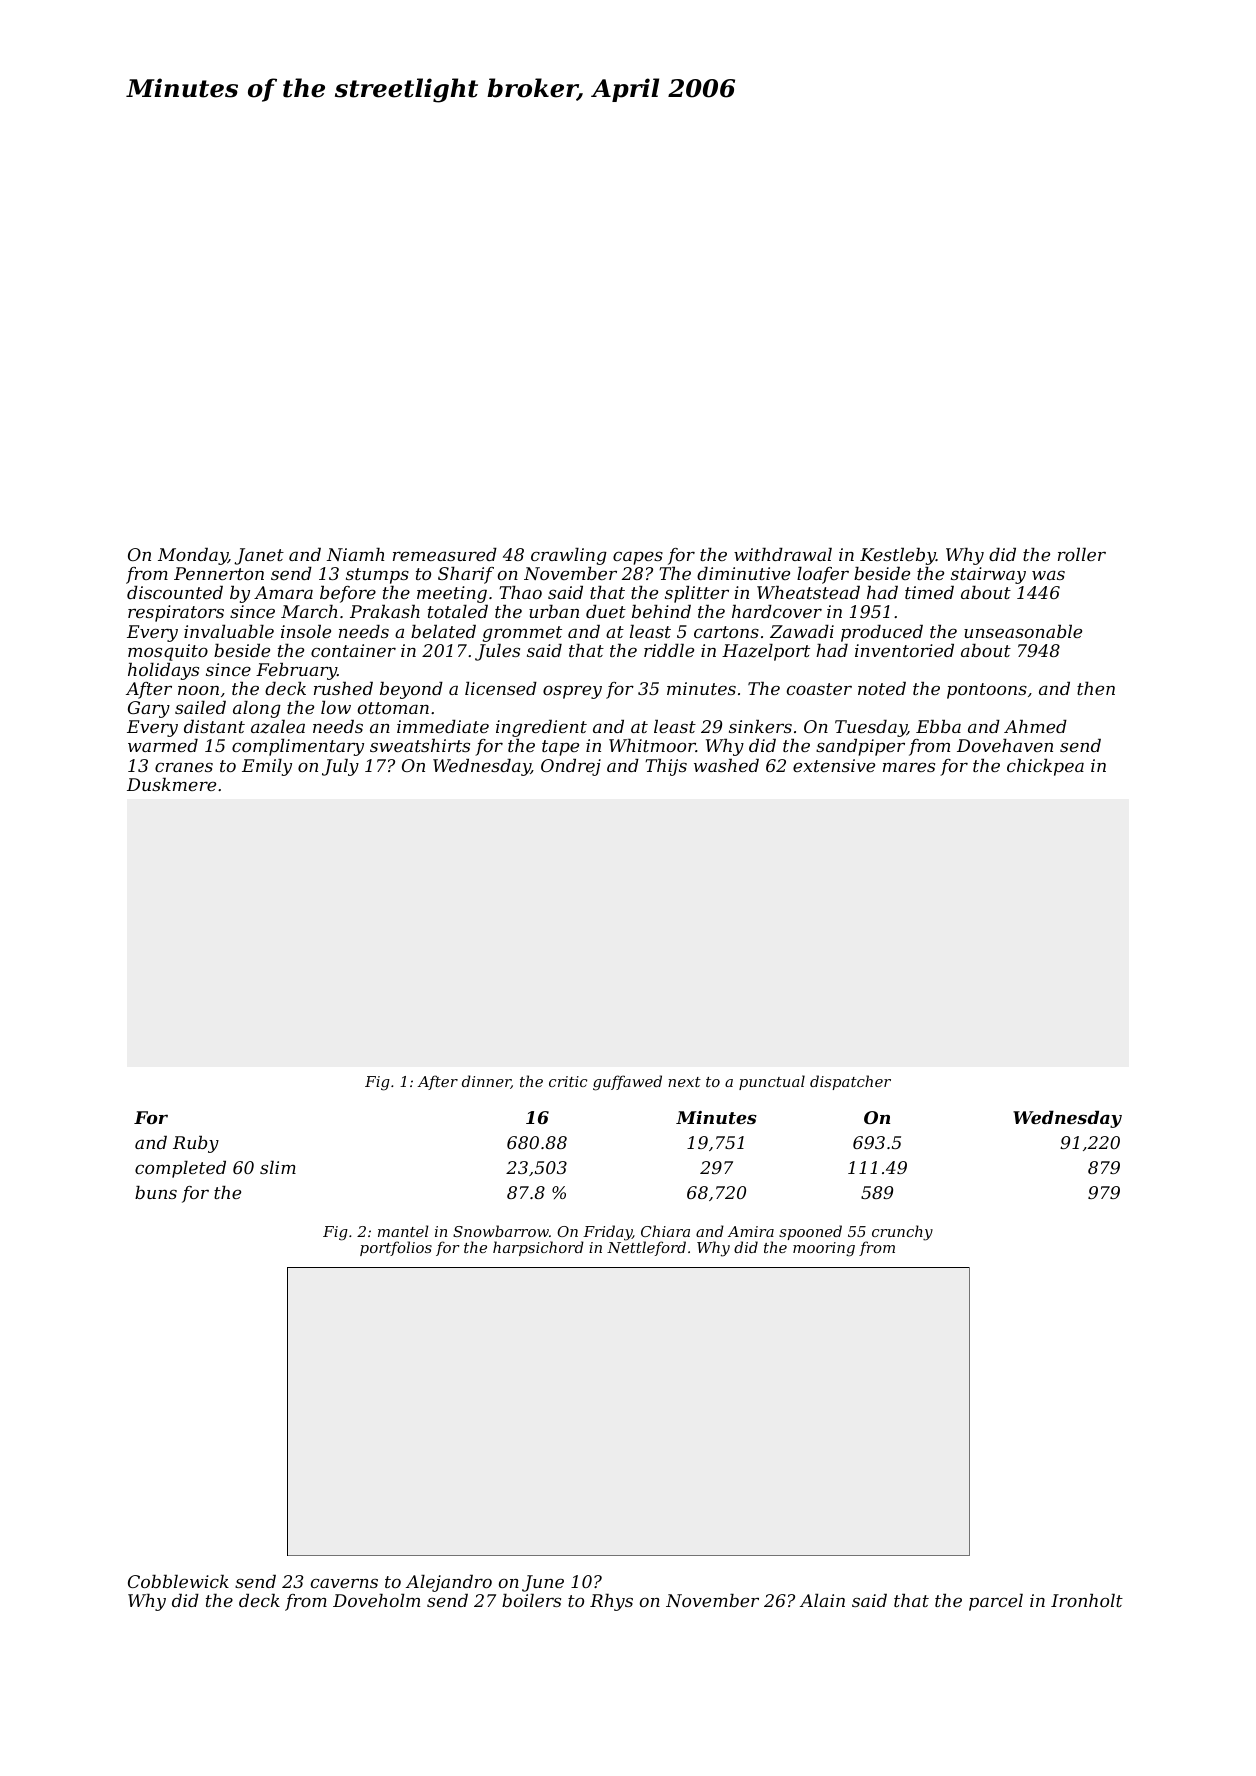  Describe the element at coordinates (568, 1081) in the page. I see `critic` at that location.
